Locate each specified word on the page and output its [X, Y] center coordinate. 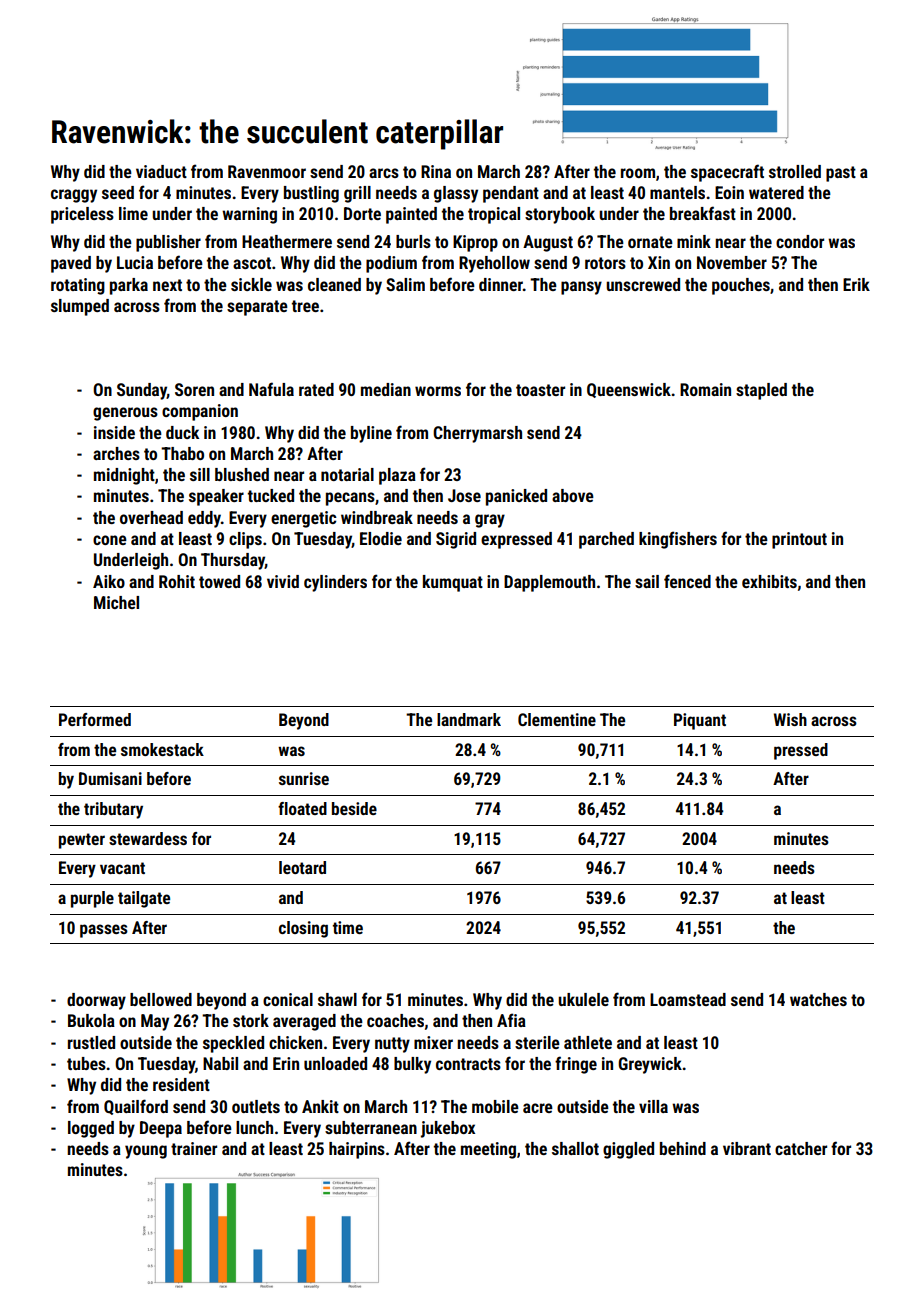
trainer [194, 1148]
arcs [384, 173]
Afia [511, 1020]
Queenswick [629, 390]
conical [288, 999]
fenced [687, 581]
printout [799, 540]
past [841, 174]
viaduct [161, 171]
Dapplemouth [549, 583]
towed [219, 581]
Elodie [381, 538]
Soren [194, 389]
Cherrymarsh [477, 434]
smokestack [162, 749]
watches [818, 999]
